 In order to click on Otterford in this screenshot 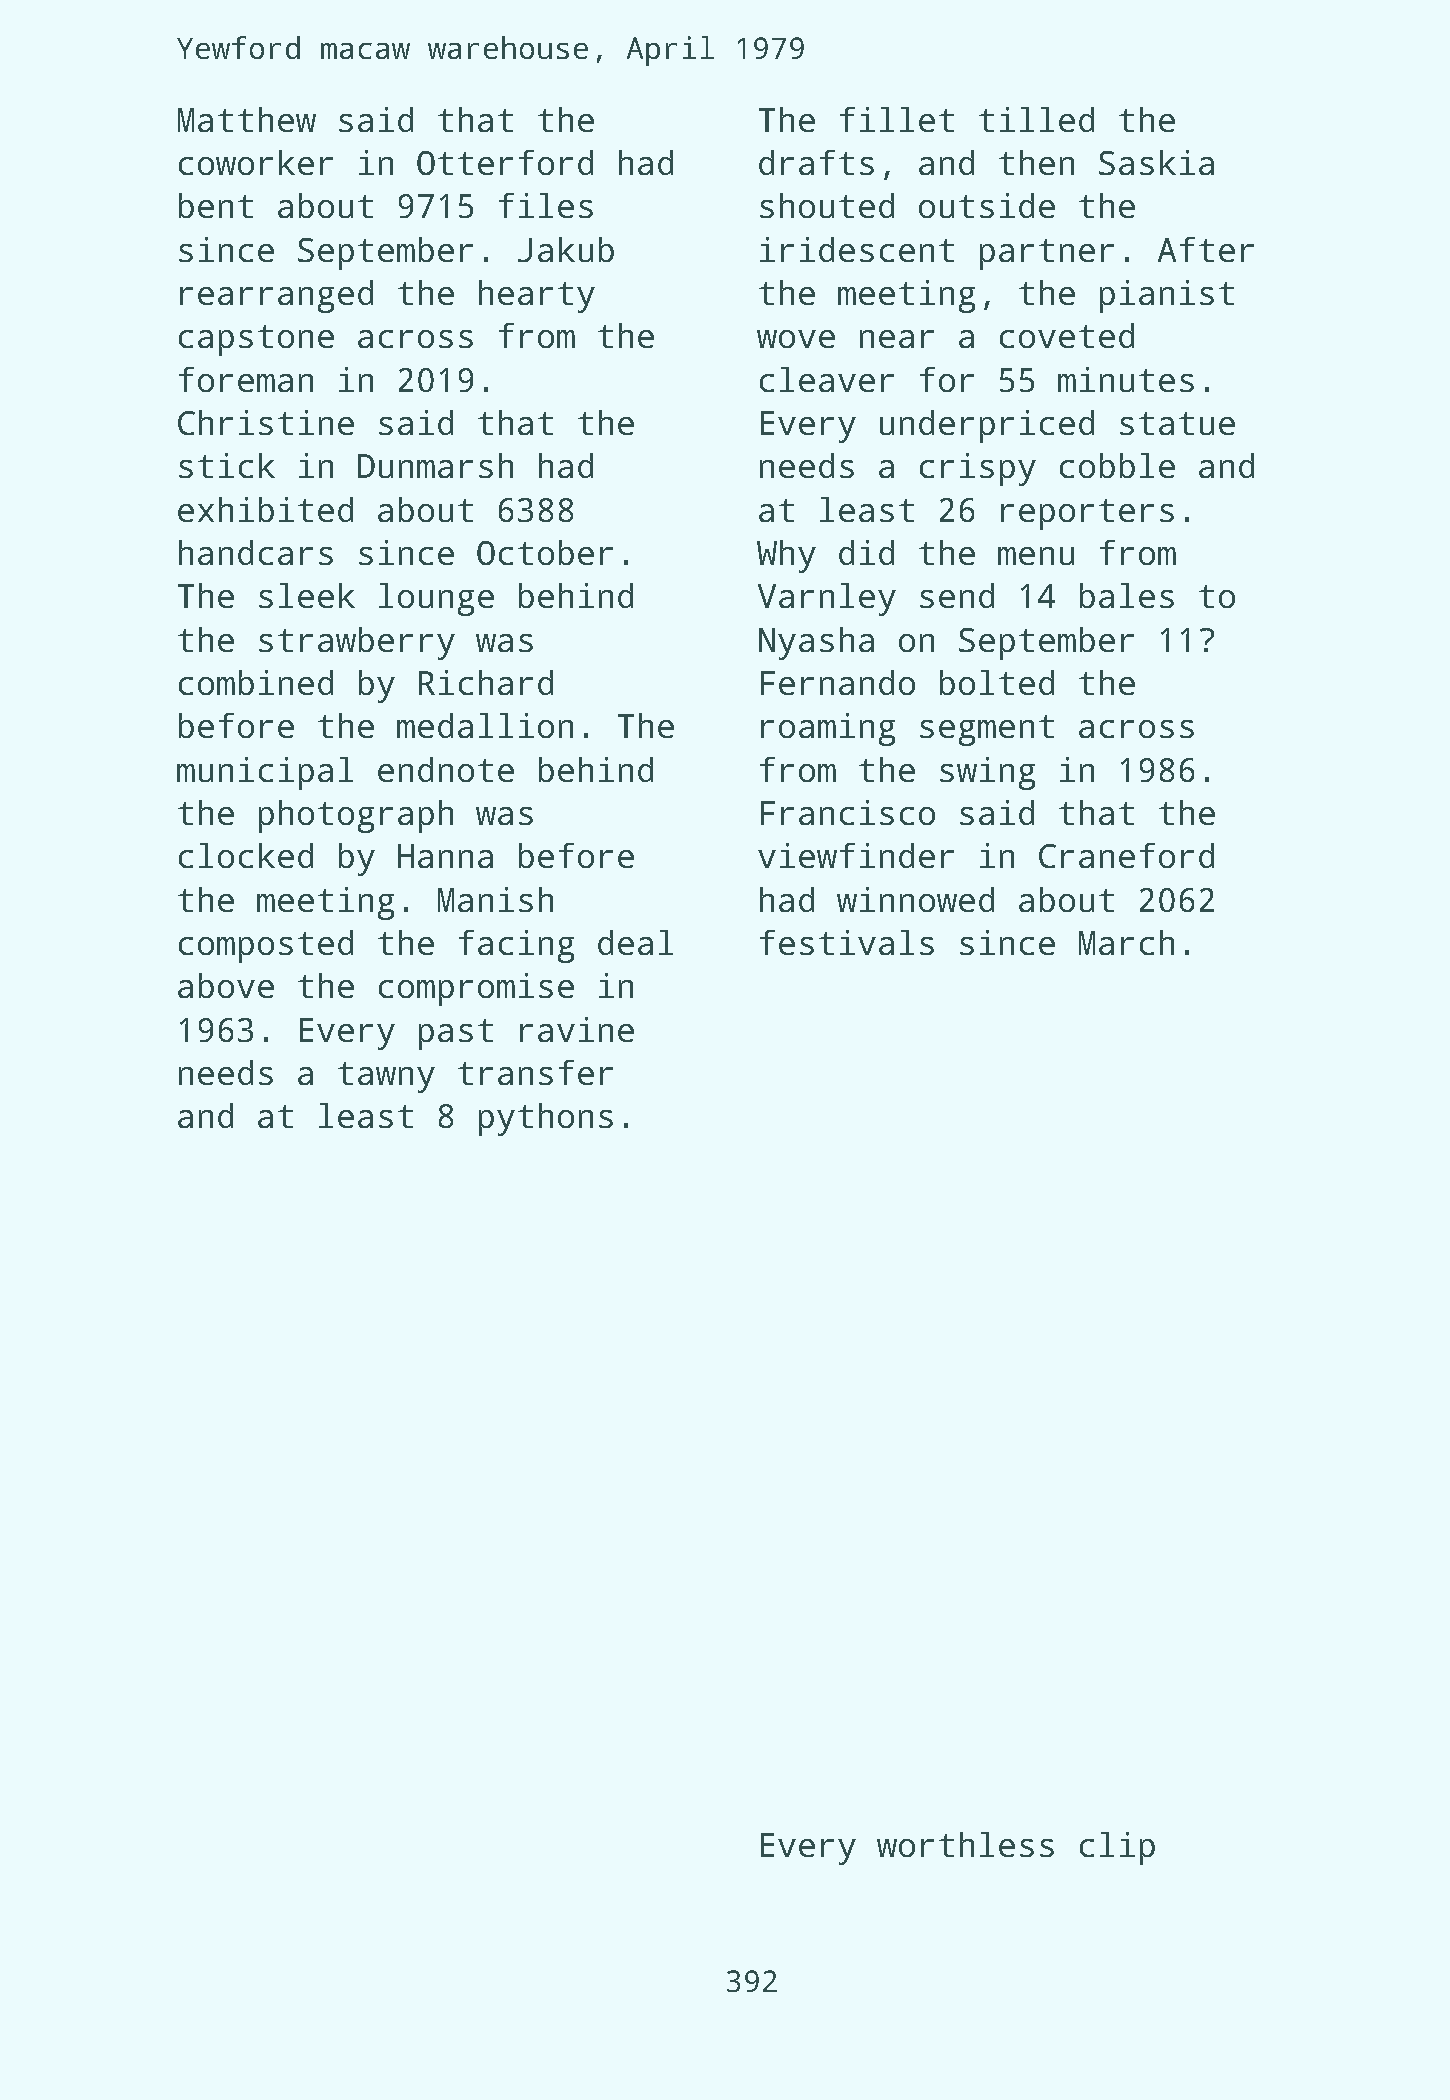, I will do `click(505, 162)`.
